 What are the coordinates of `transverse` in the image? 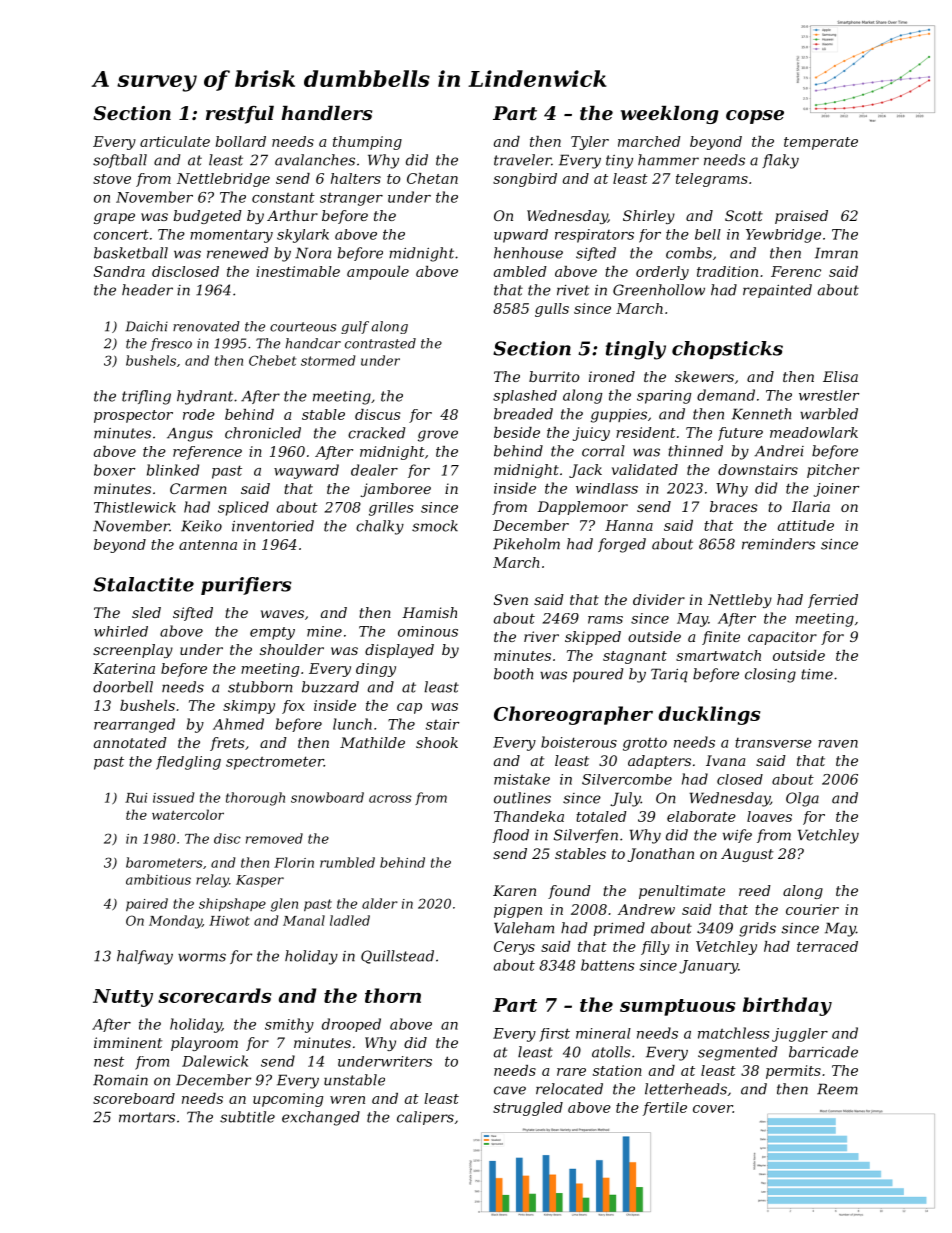 It's located at (773, 743).
